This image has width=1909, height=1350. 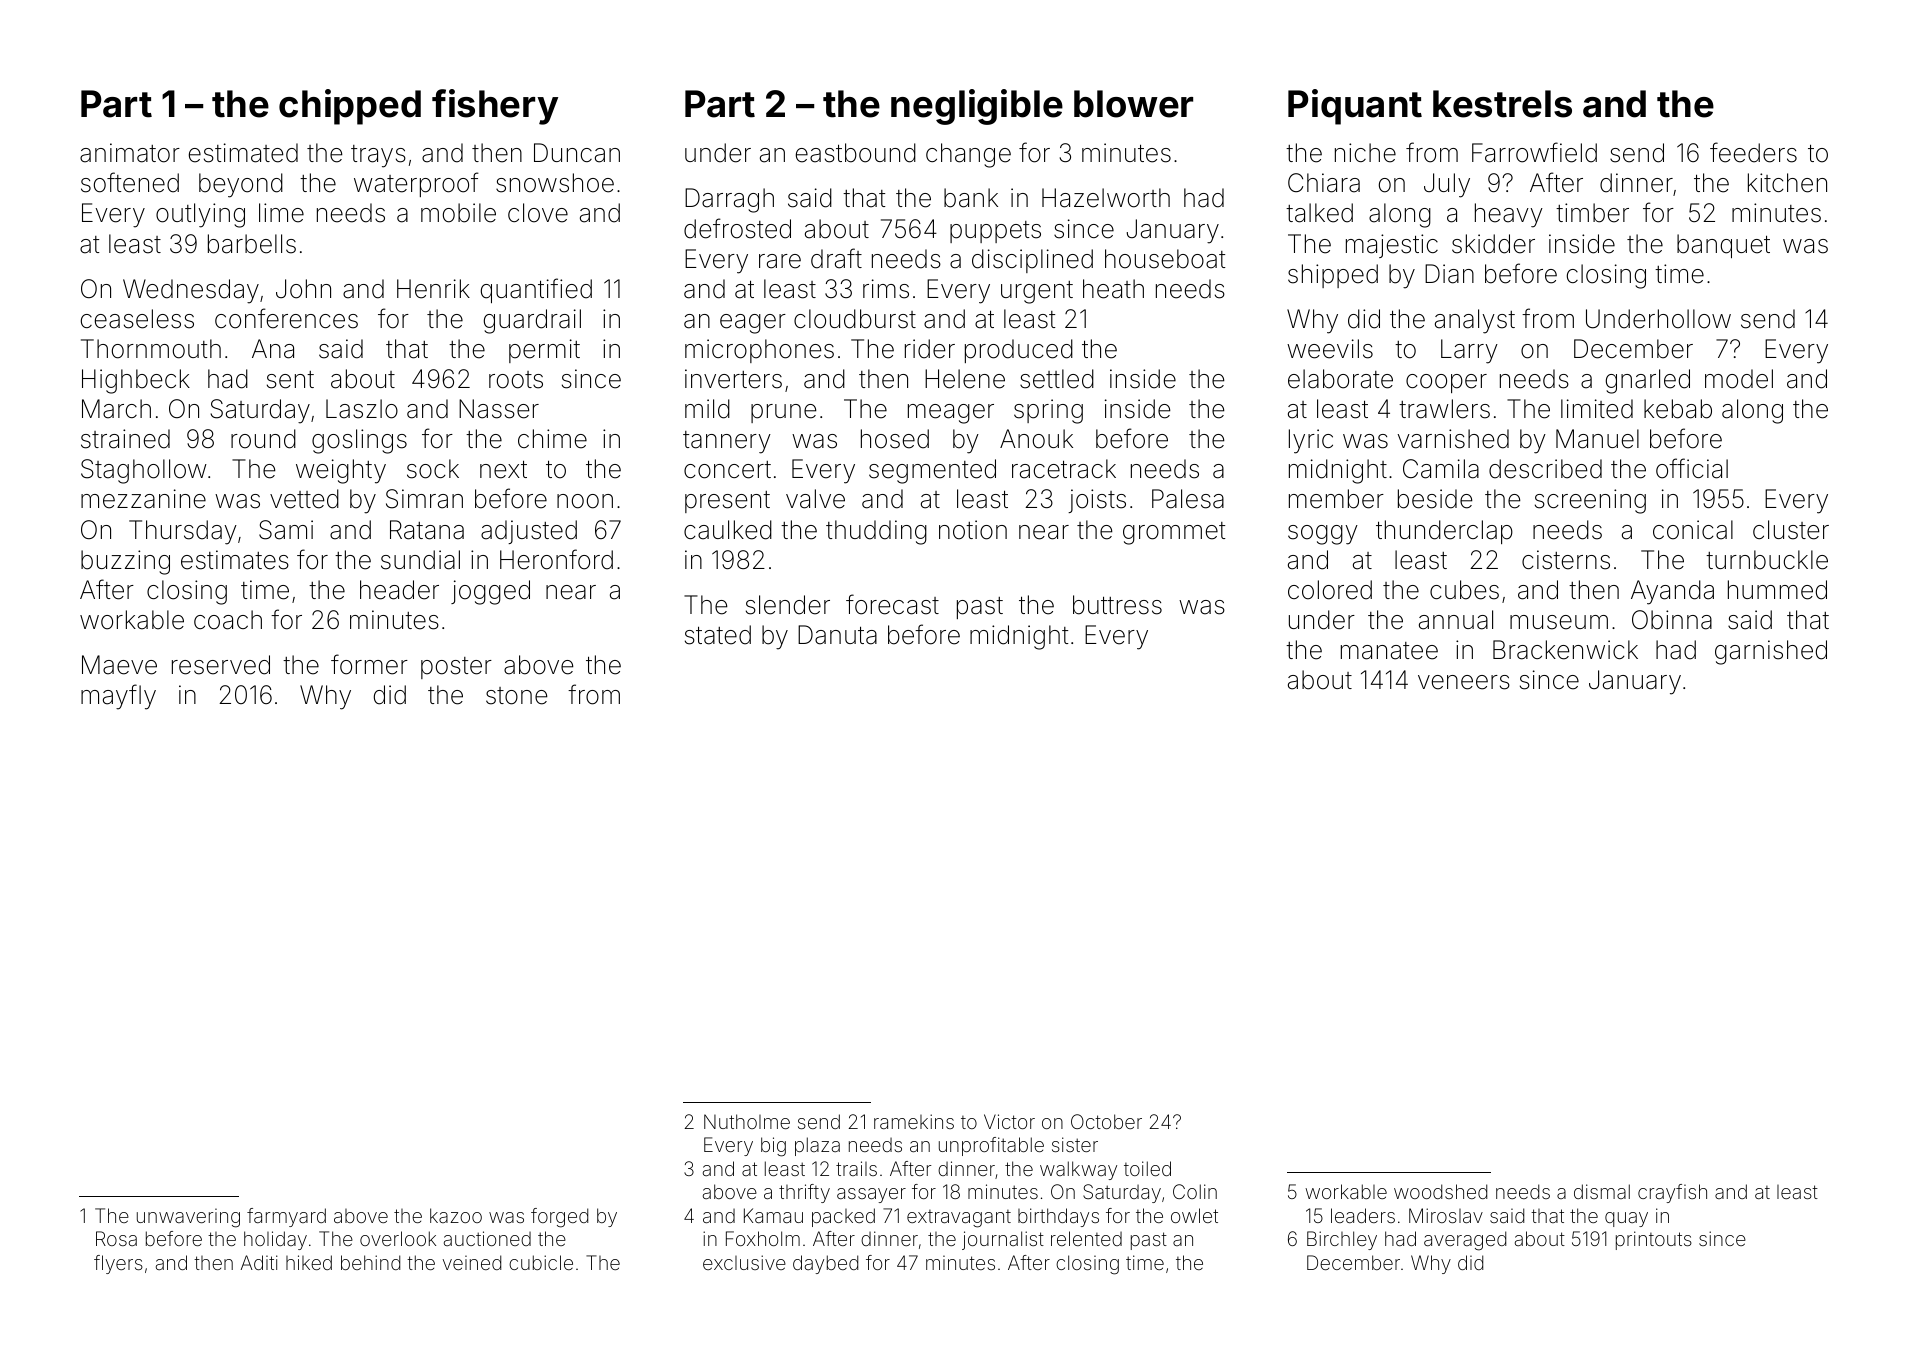 I want to click on feeders, so click(x=1753, y=152).
